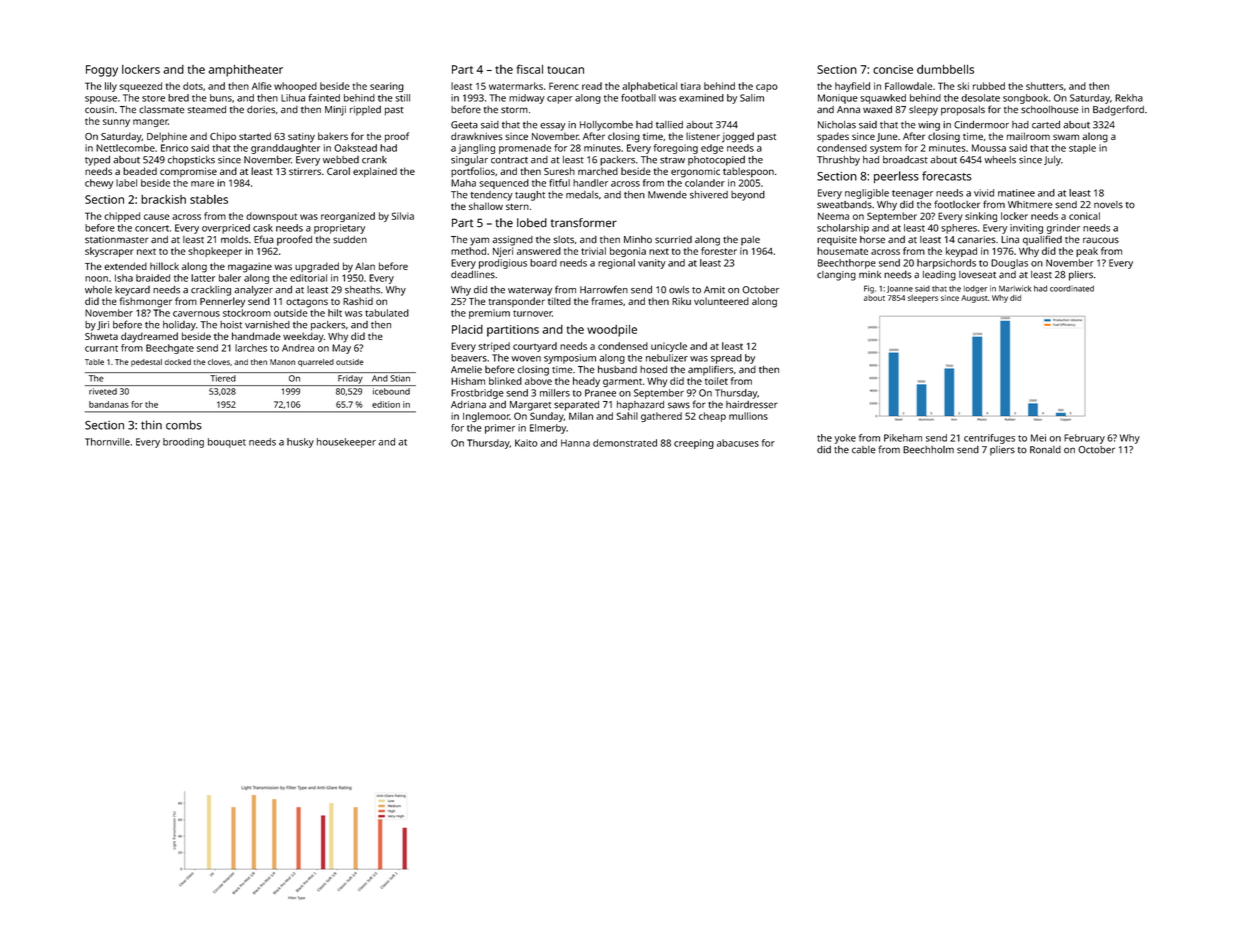  What do you see at coordinates (1044, 86) in the screenshot?
I see `shutters` at bounding box center [1044, 86].
